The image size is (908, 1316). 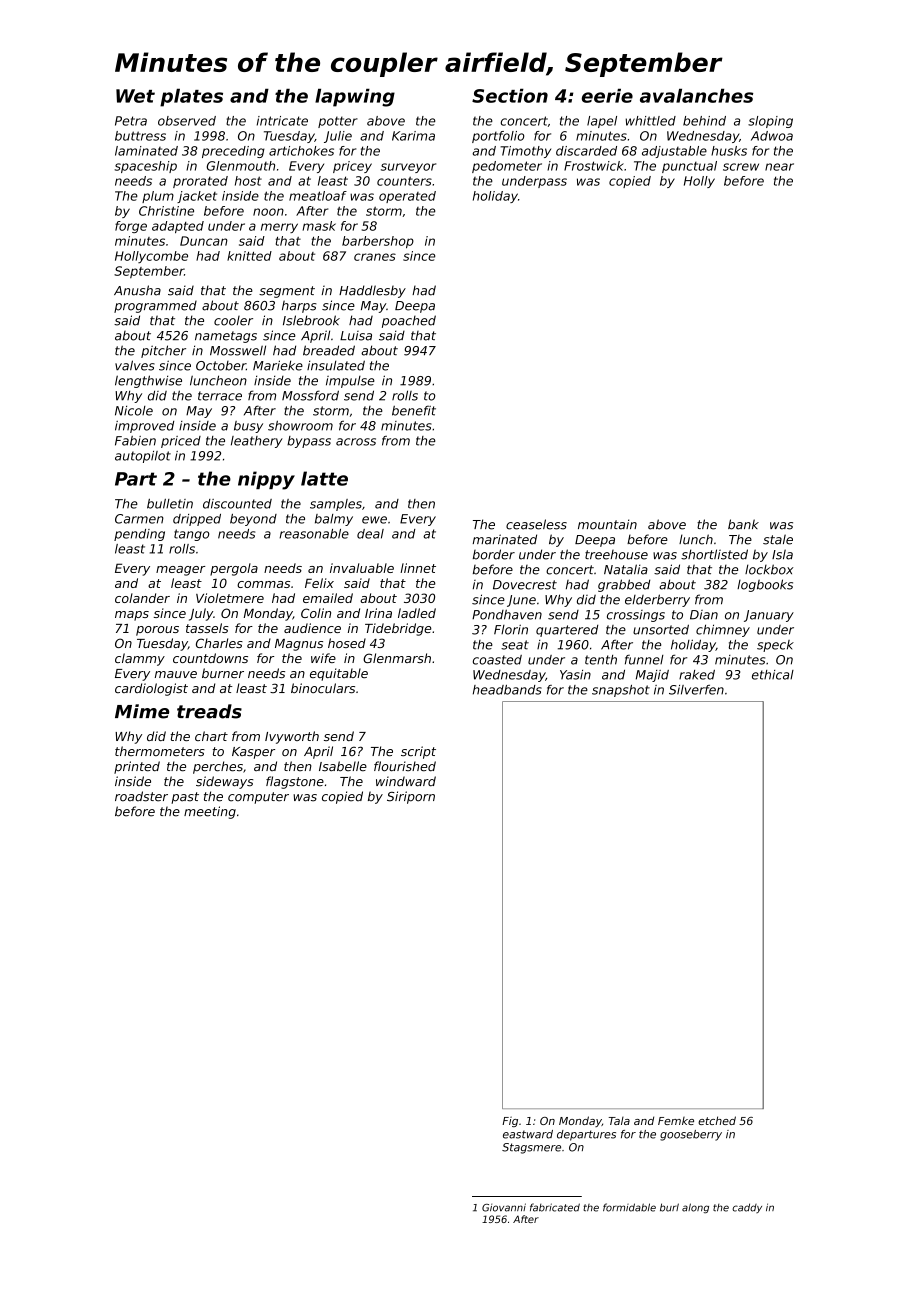 I want to click on caddy, so click(x=747, y=1208).
